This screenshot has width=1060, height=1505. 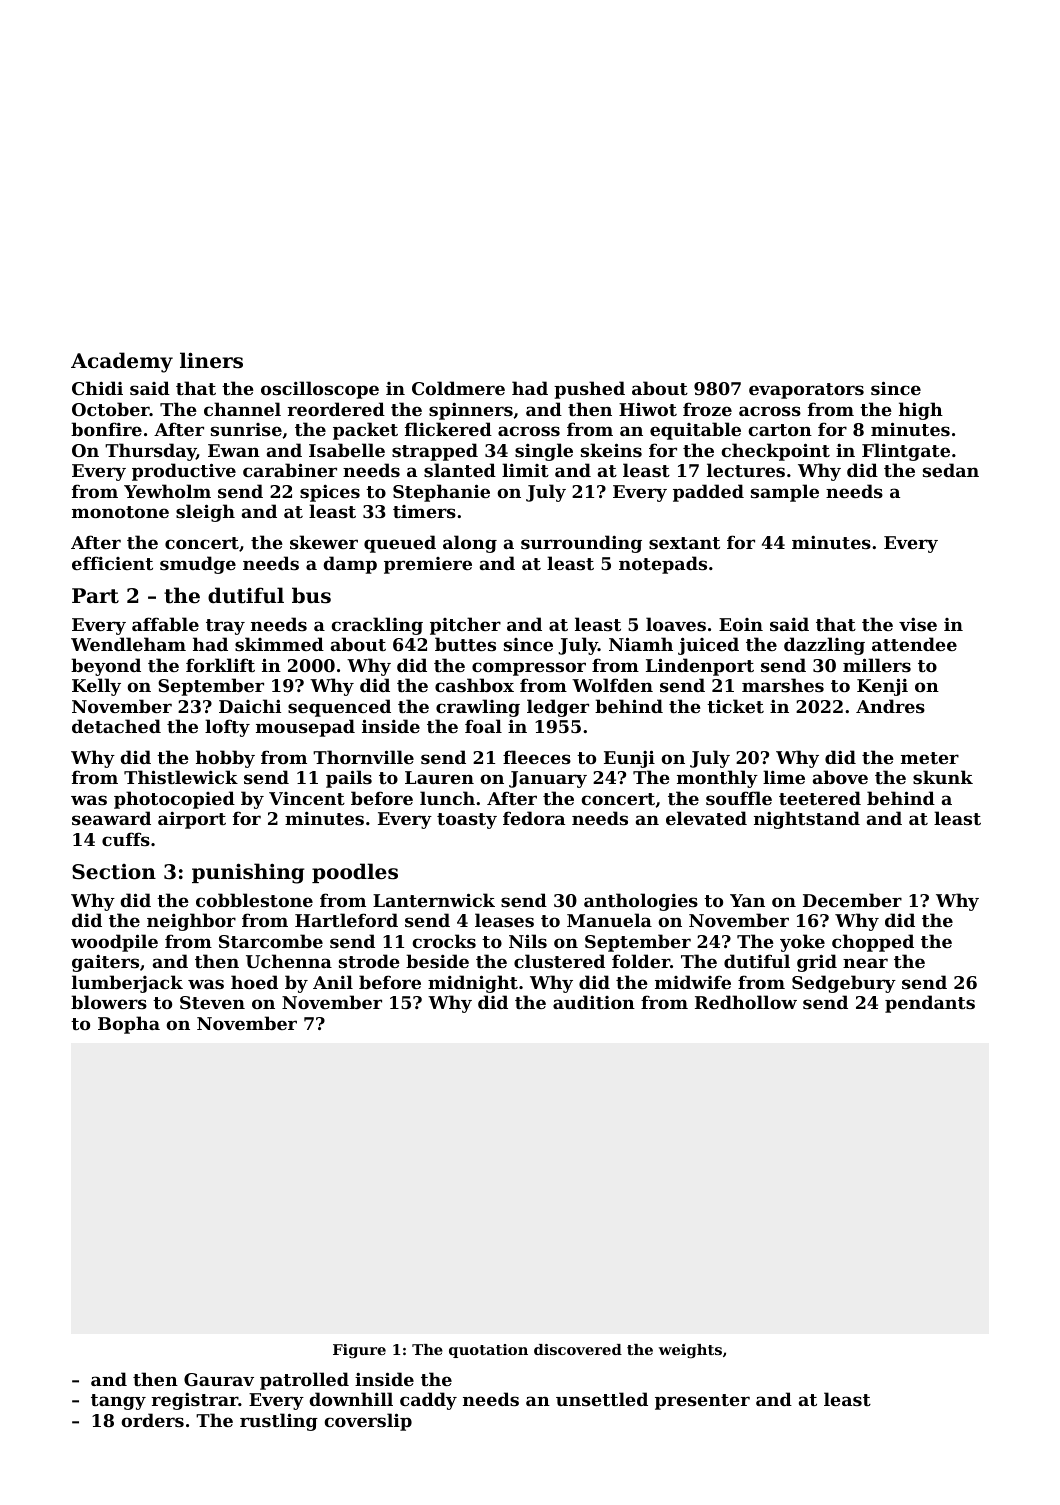 What do you see at coordinates (105, 963) in the screenshot?
I see `gaiters` at bounding box center [105, 963].
